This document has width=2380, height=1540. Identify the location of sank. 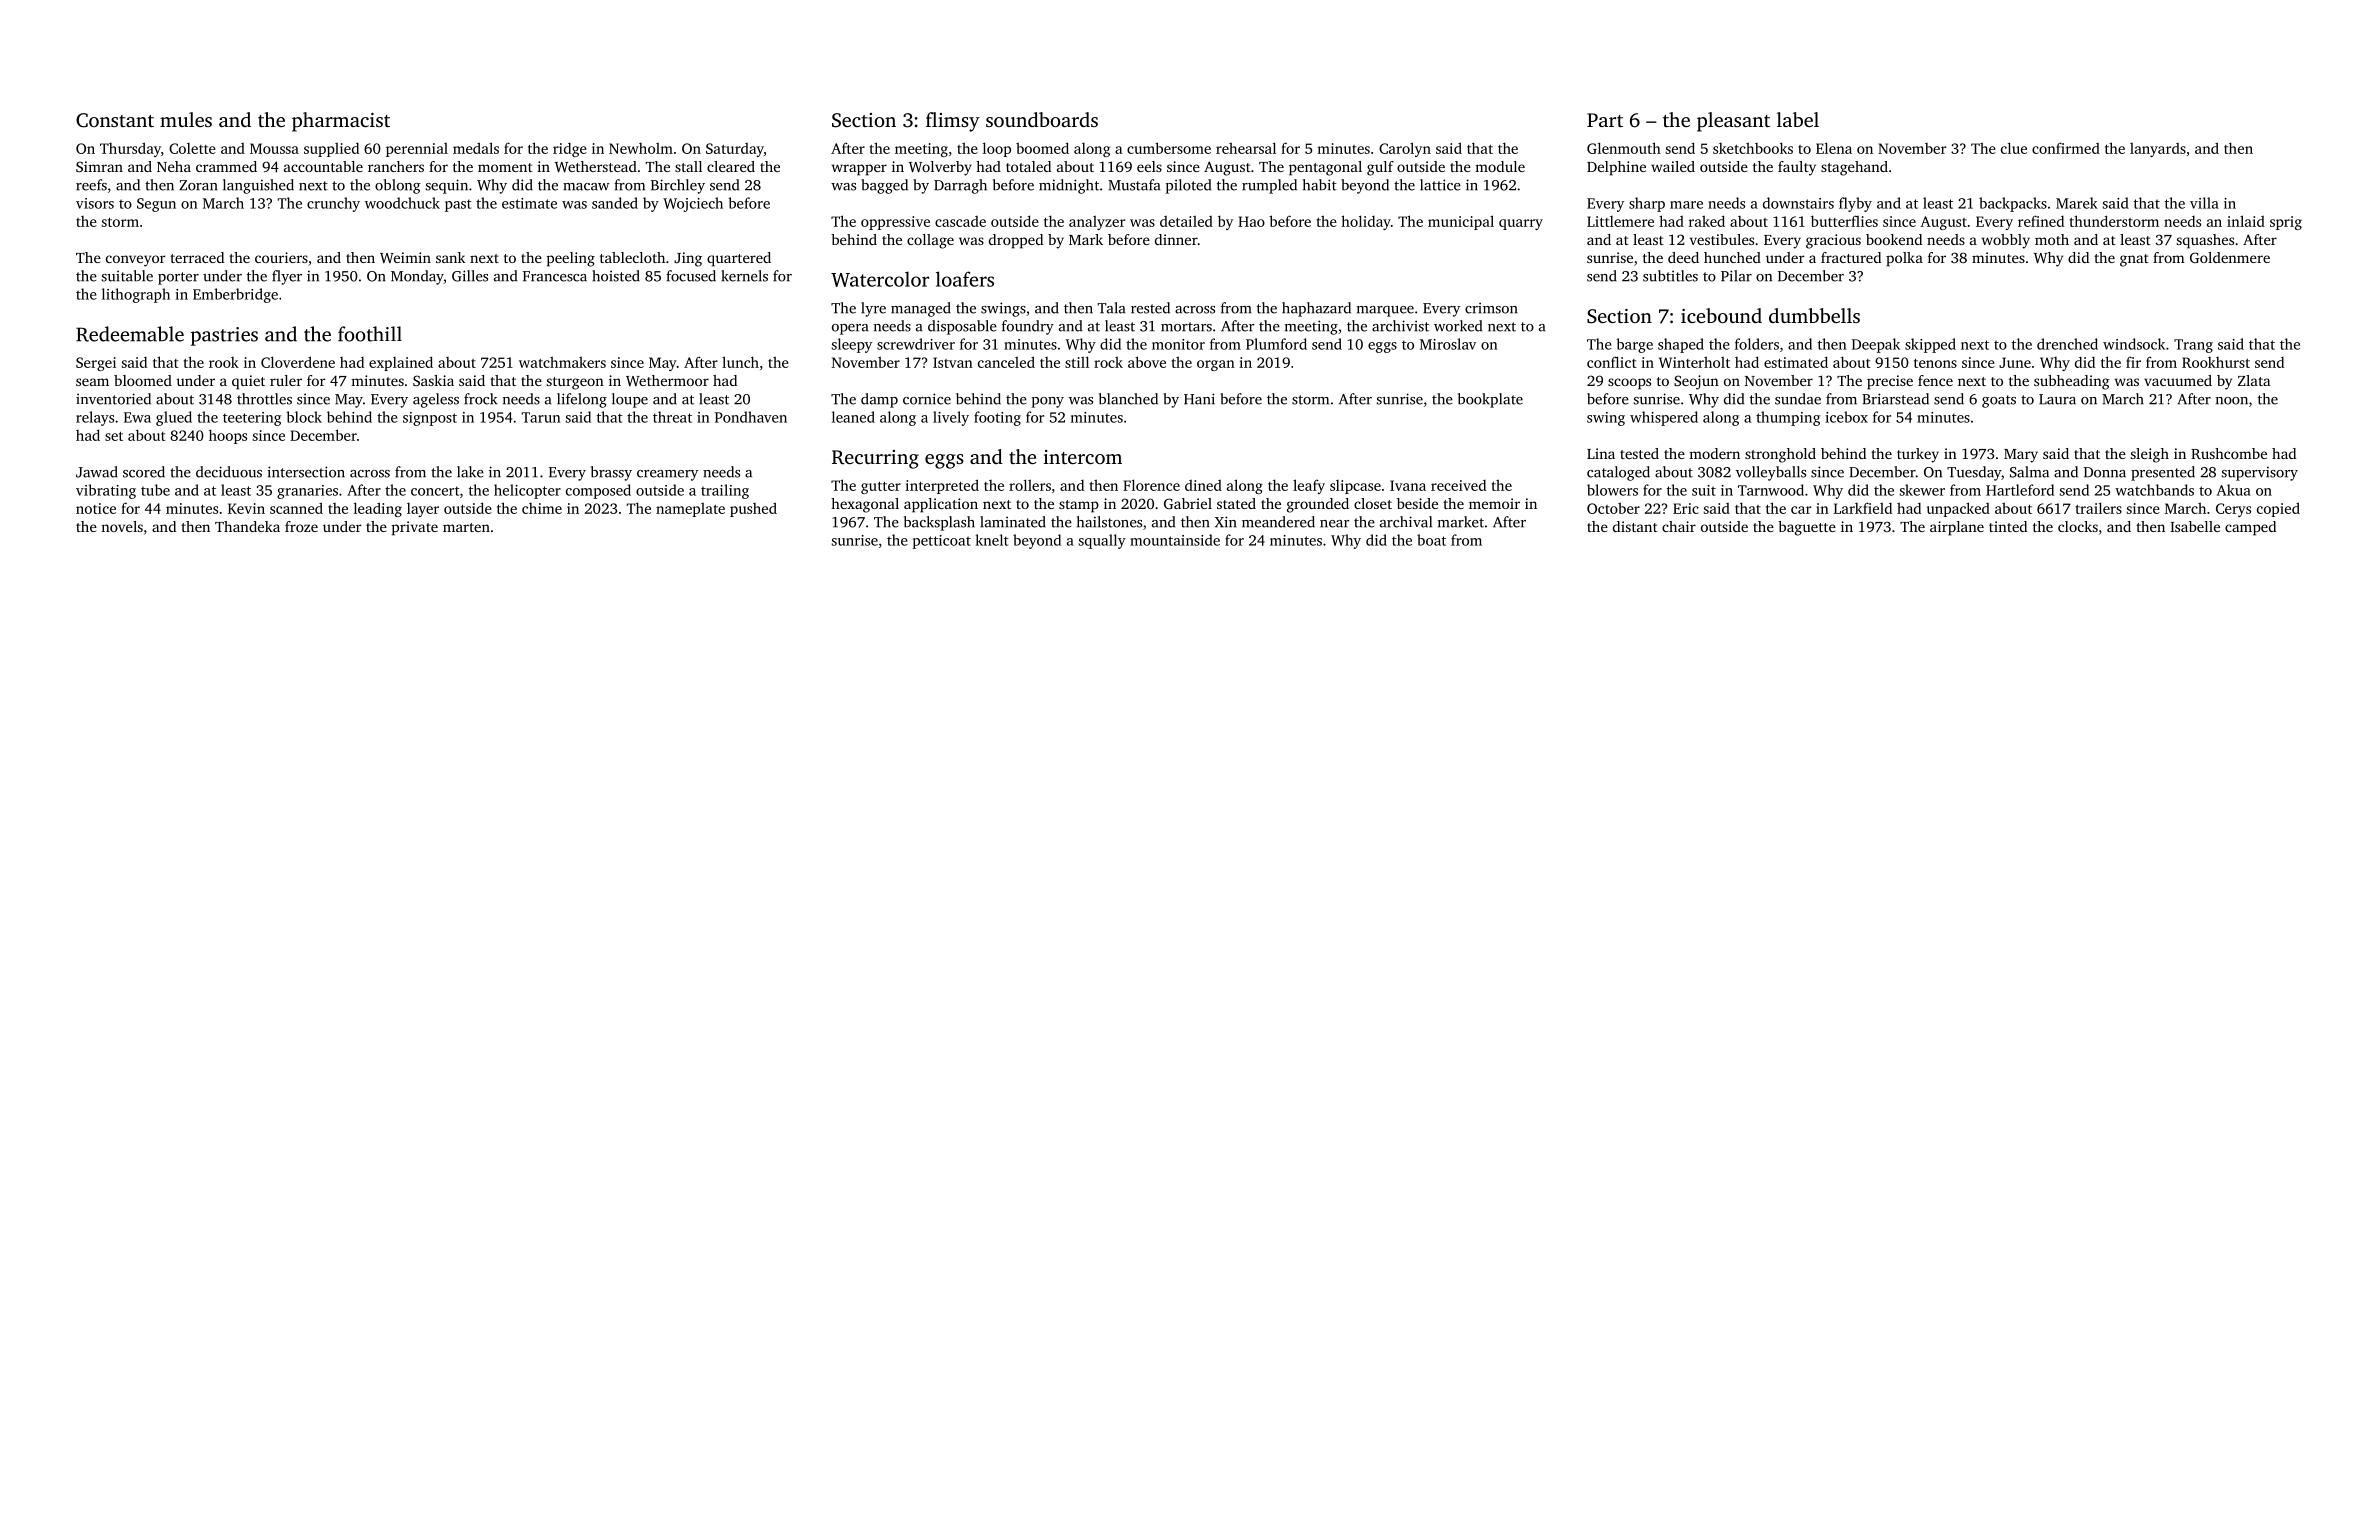
(450, 257).
